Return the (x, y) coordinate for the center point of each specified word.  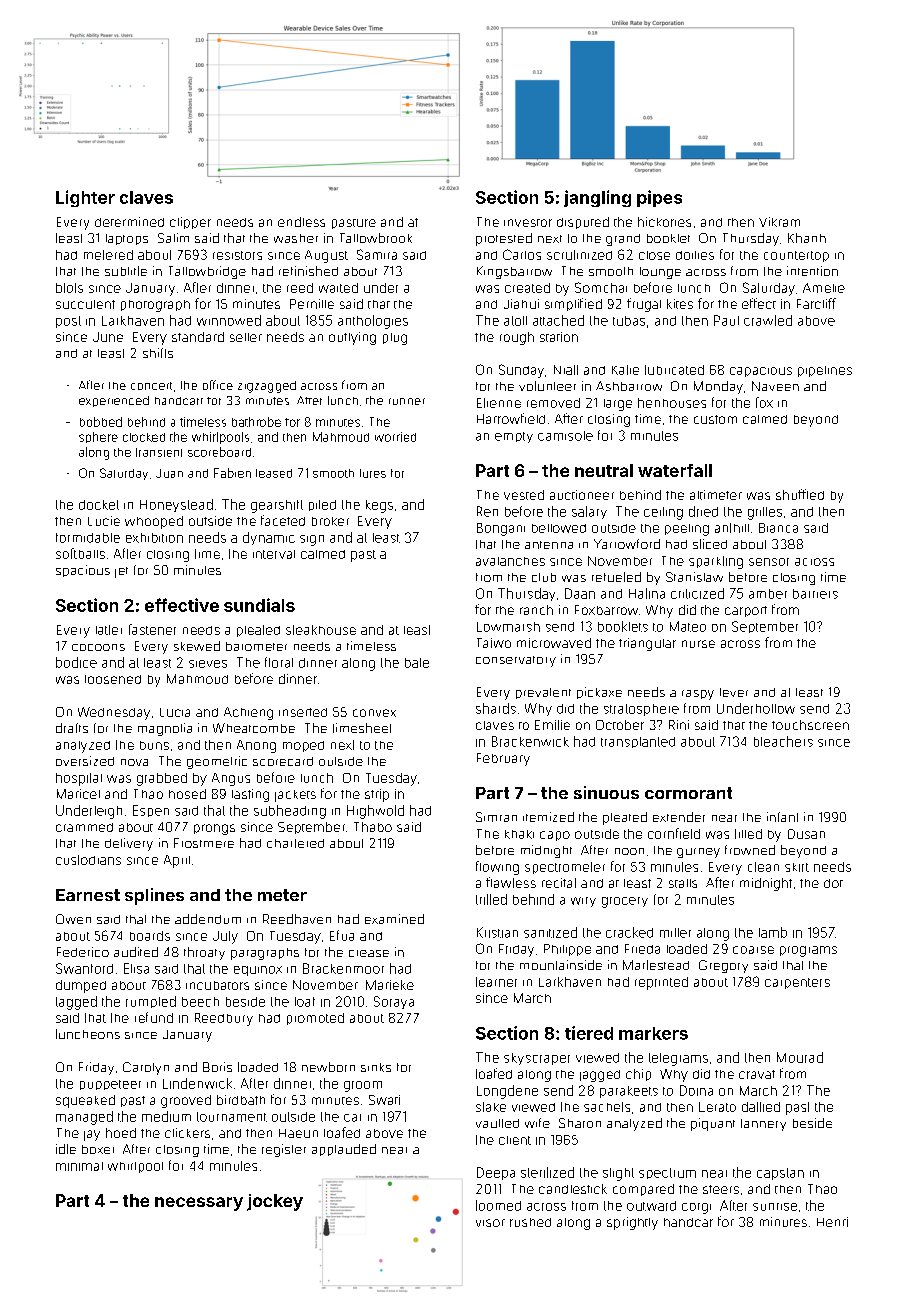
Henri (832, 1222)
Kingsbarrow (514, 272)
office (218, 385)
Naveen (775, 386)
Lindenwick (197, 1083)
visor (490, 1223)
